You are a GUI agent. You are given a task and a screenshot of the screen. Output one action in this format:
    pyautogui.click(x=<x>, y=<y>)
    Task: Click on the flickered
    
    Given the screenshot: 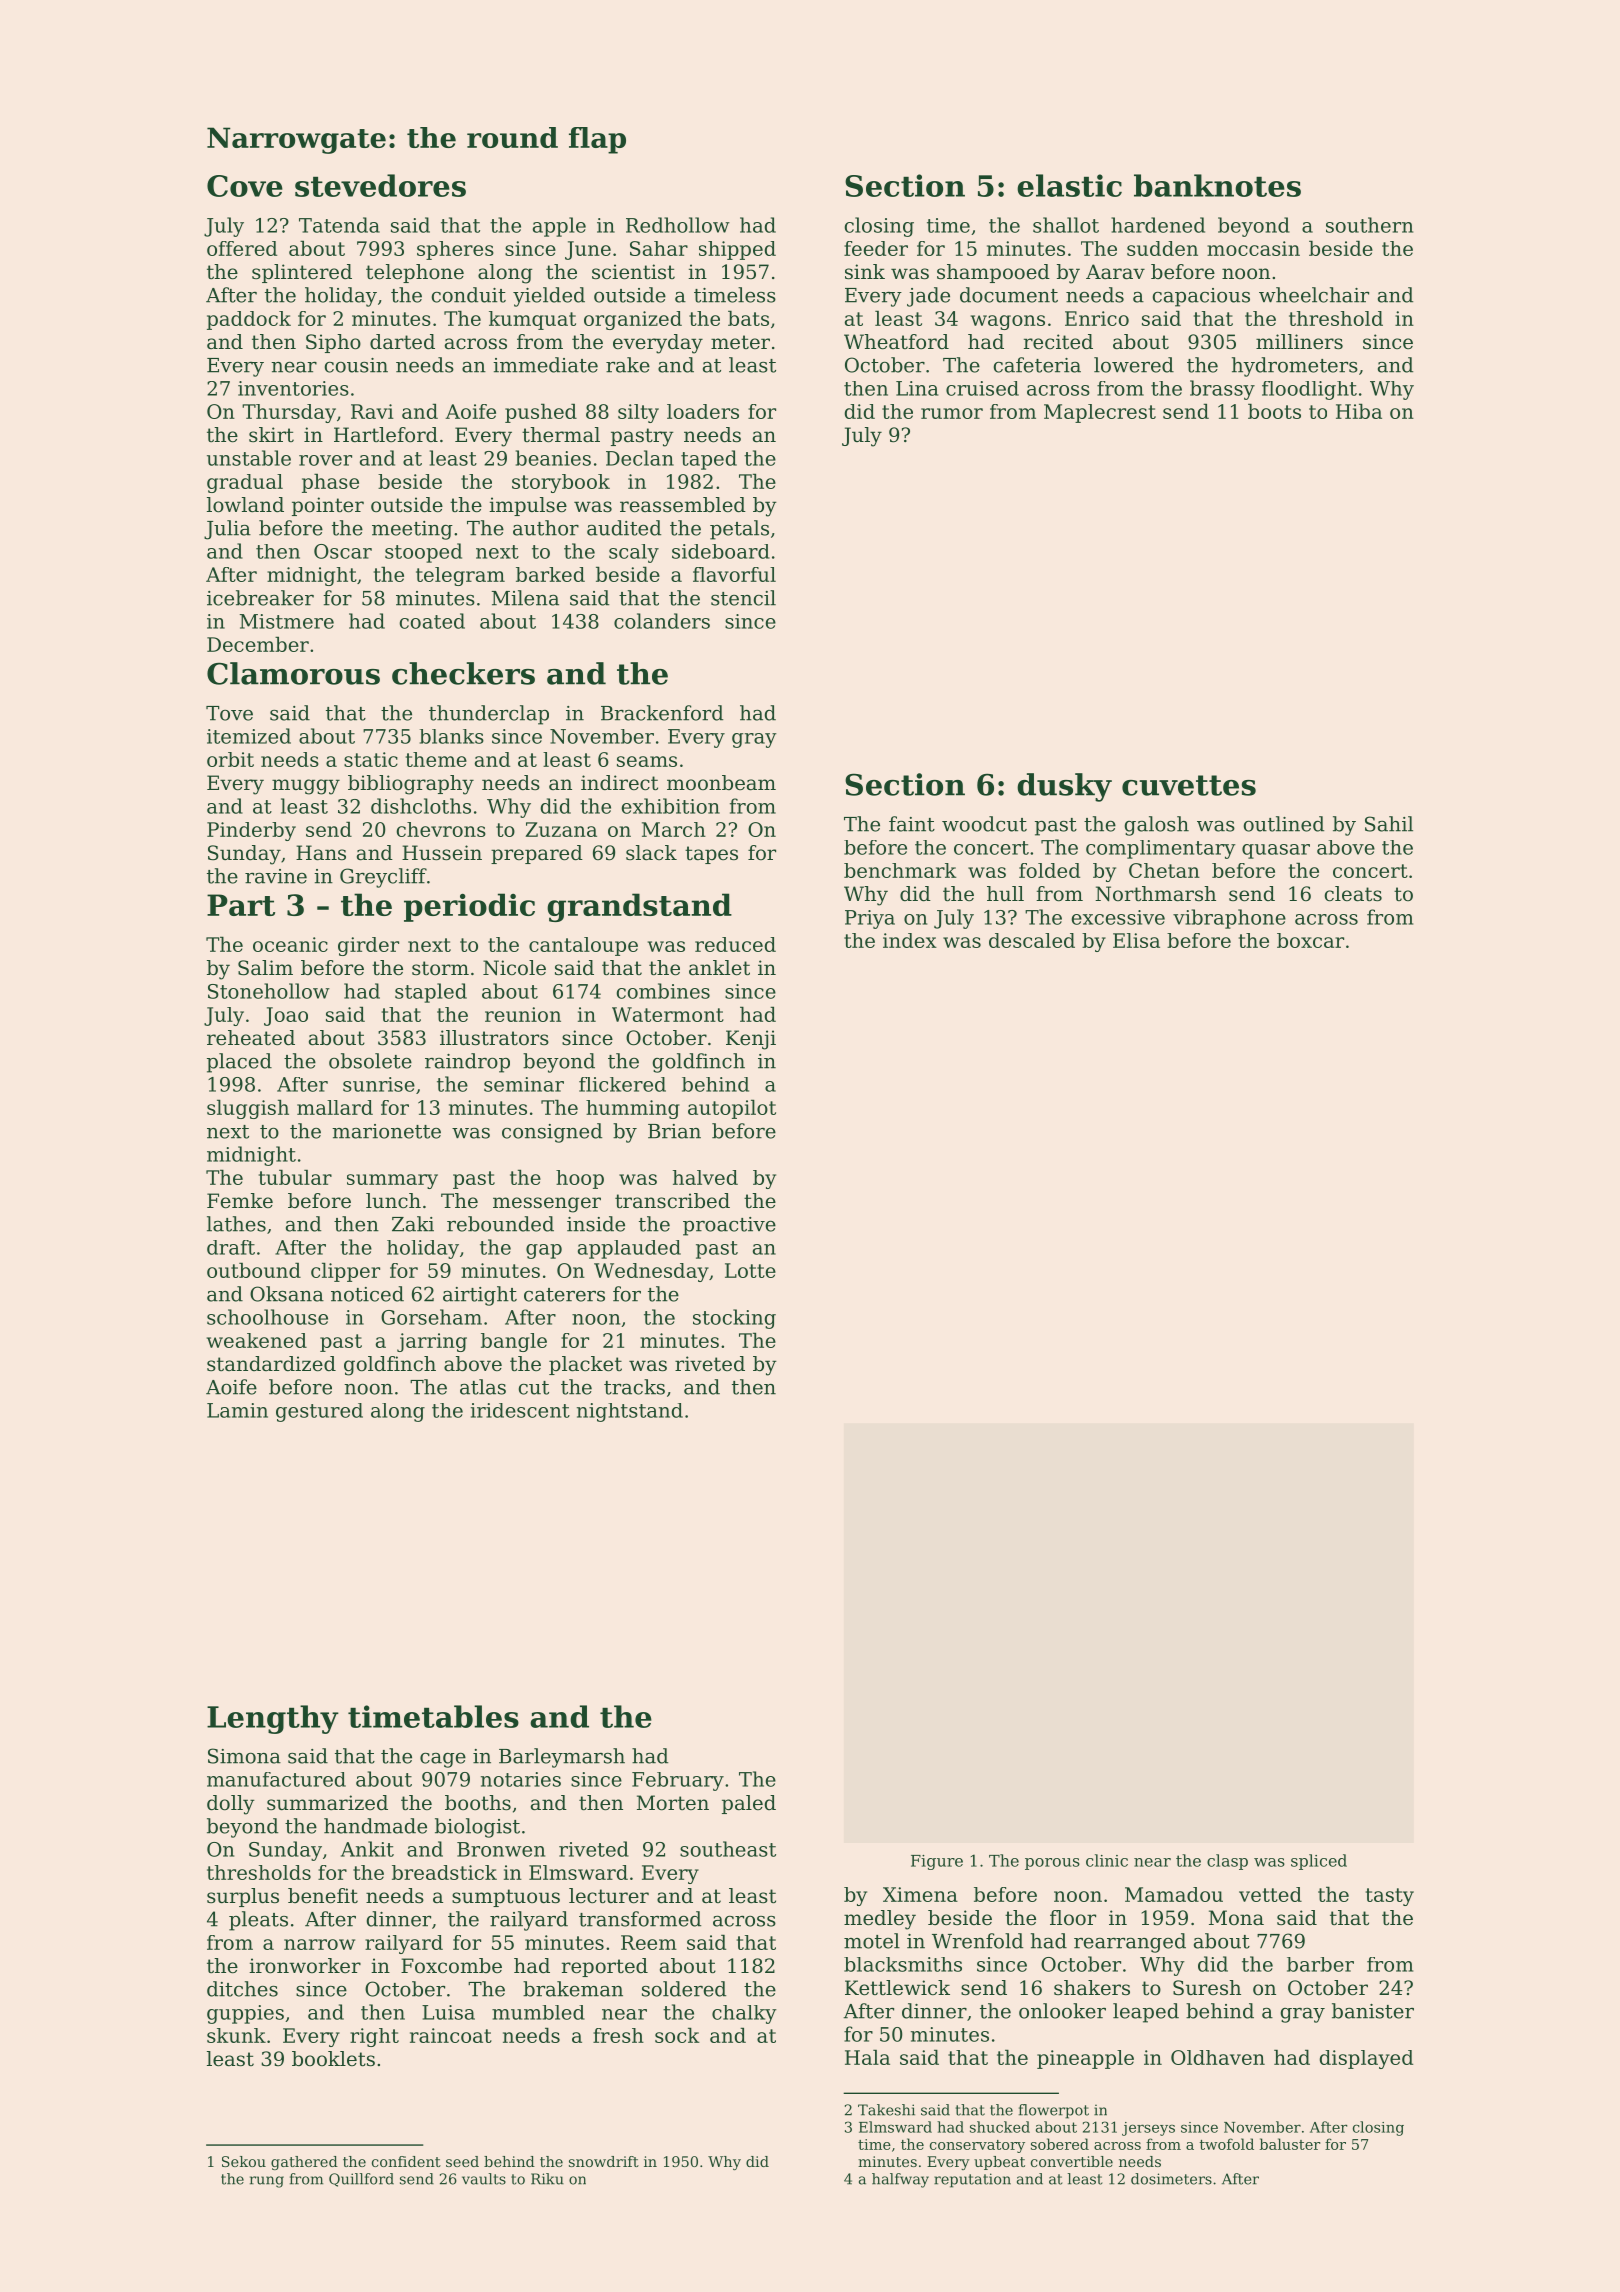 What is the action you would take?
    pyautogui.click(x=622, y=1084)
